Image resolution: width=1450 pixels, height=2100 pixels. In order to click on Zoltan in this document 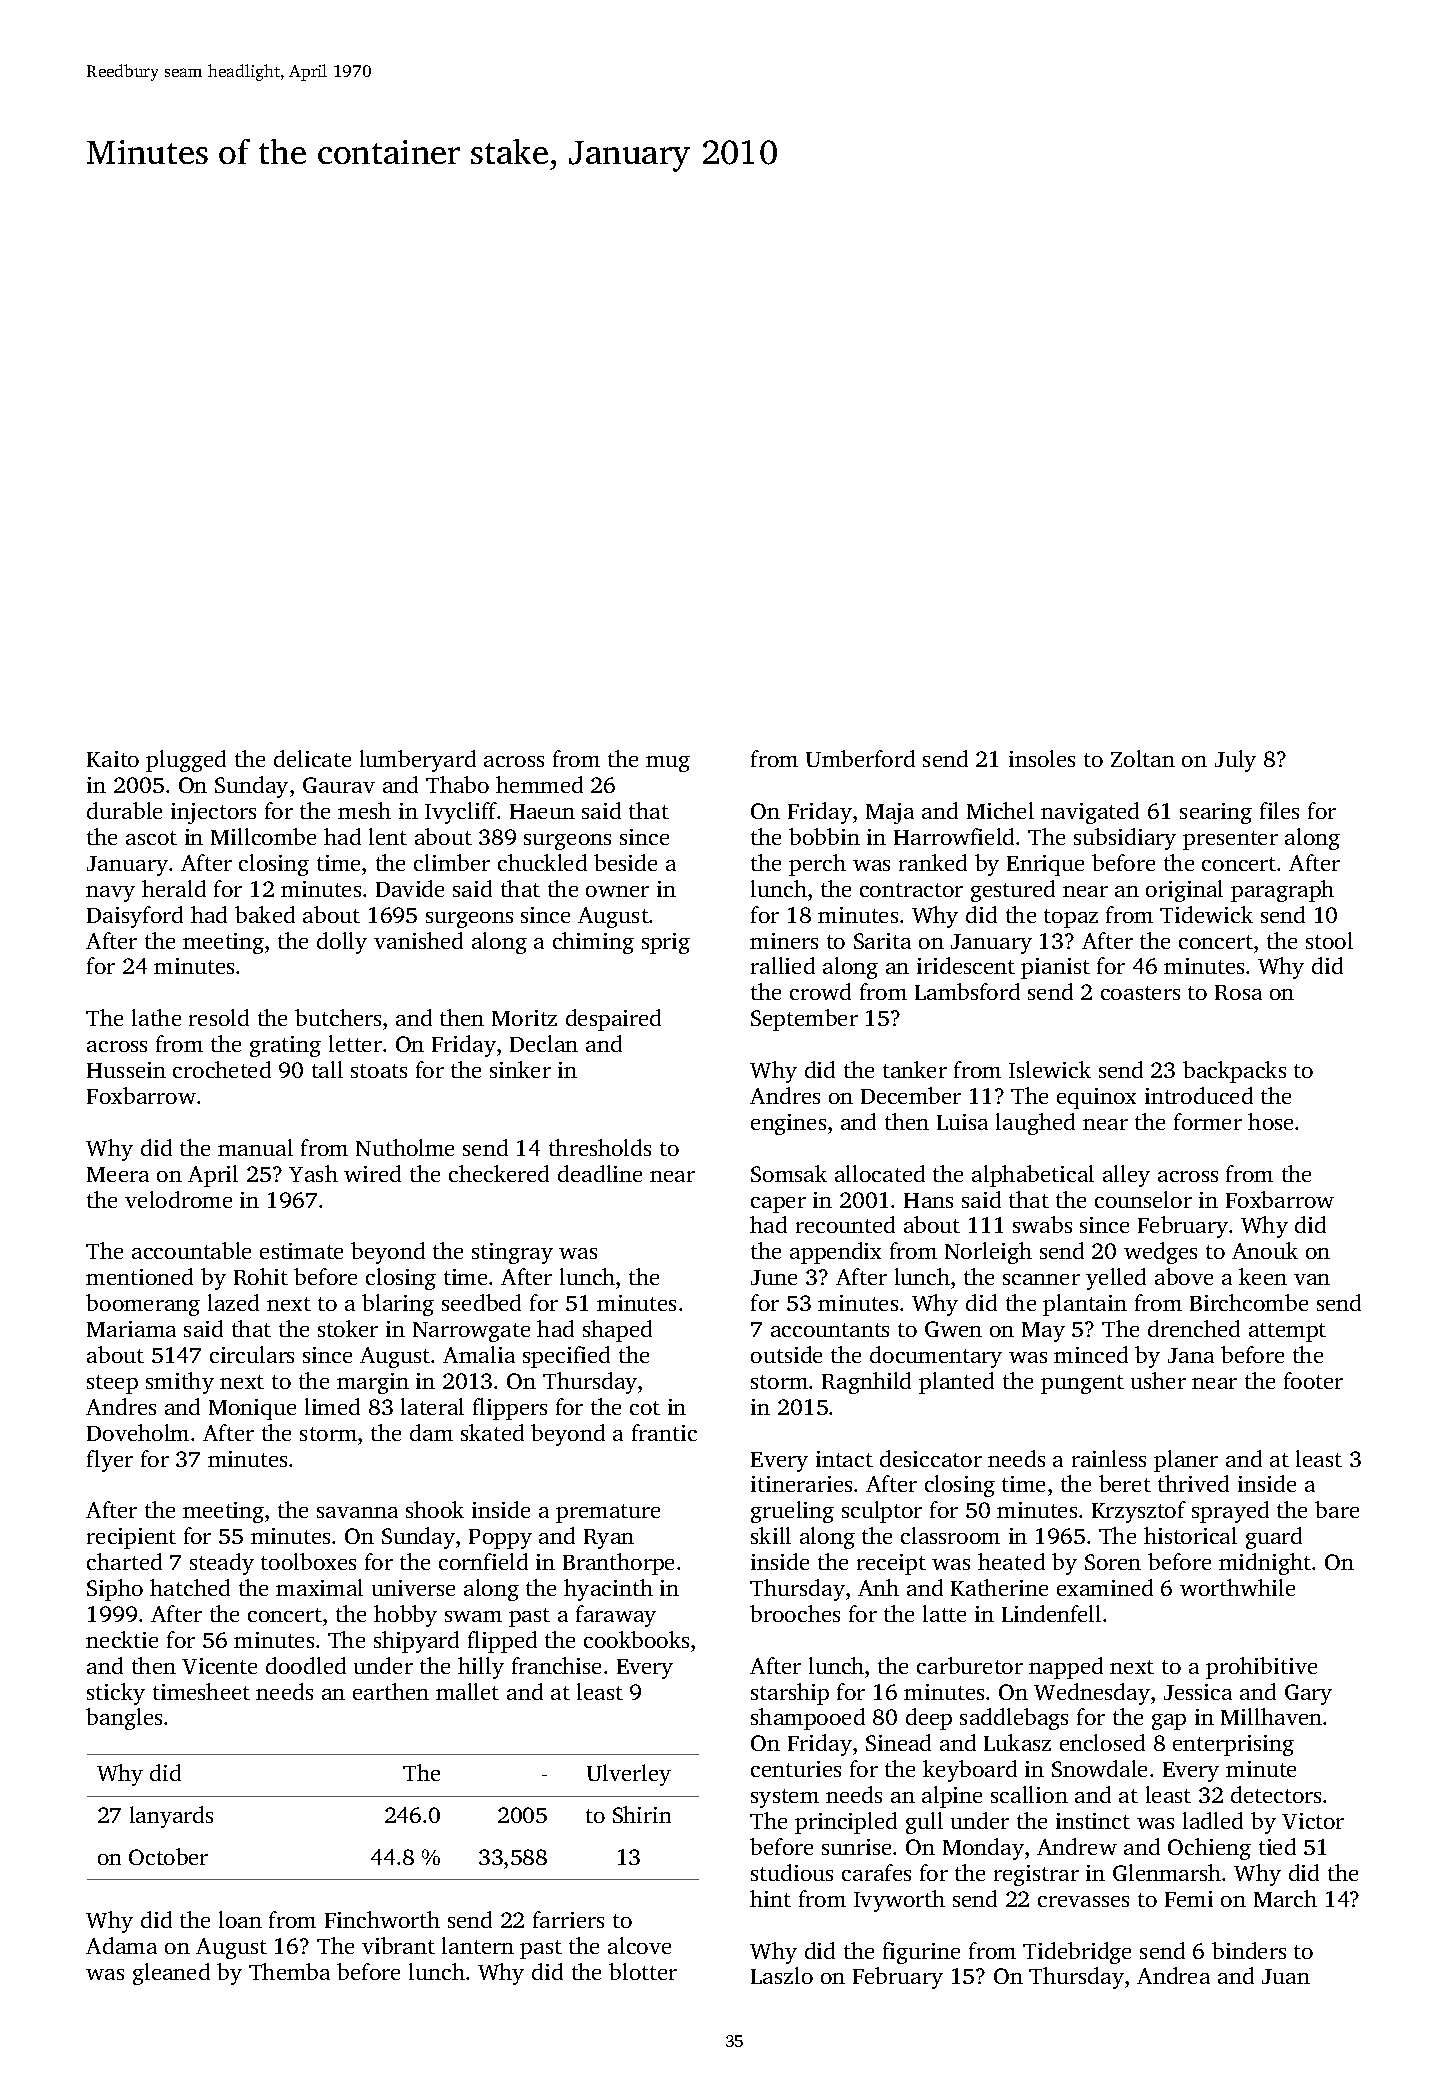, I will do `click(1143, 758)`.
